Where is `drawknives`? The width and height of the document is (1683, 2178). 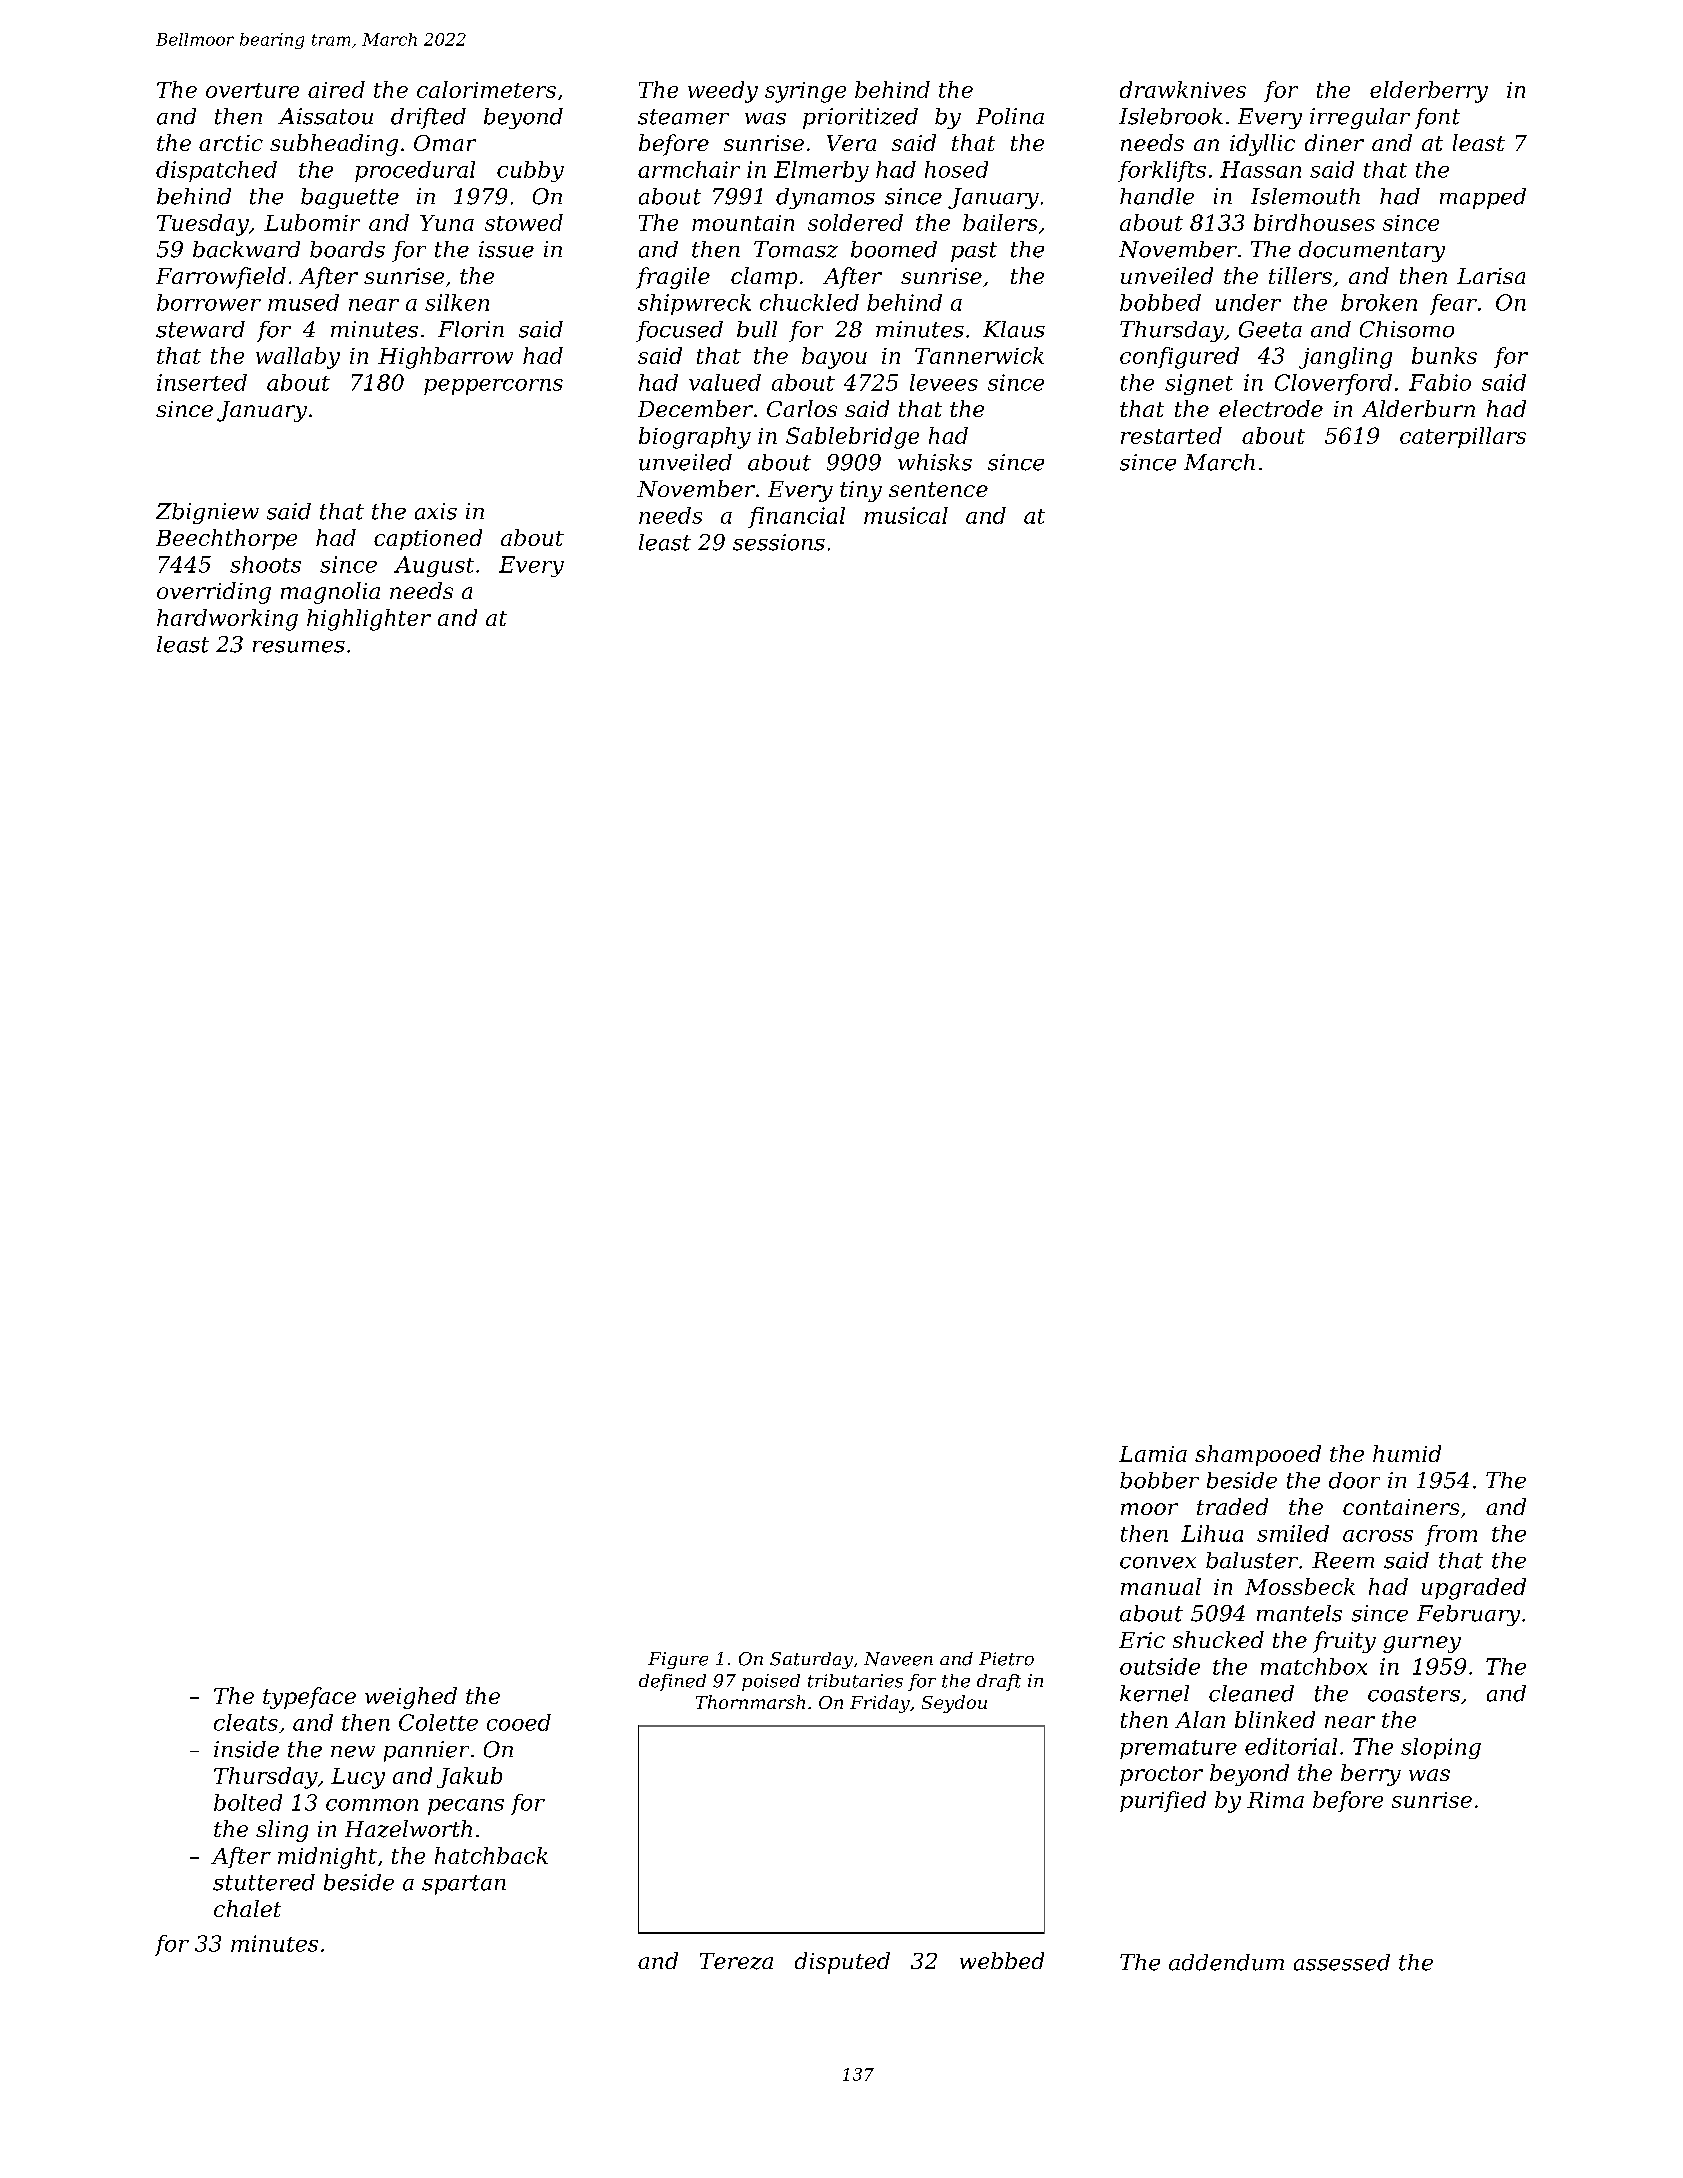
drawknives is located at coordinates (1183, 89).
